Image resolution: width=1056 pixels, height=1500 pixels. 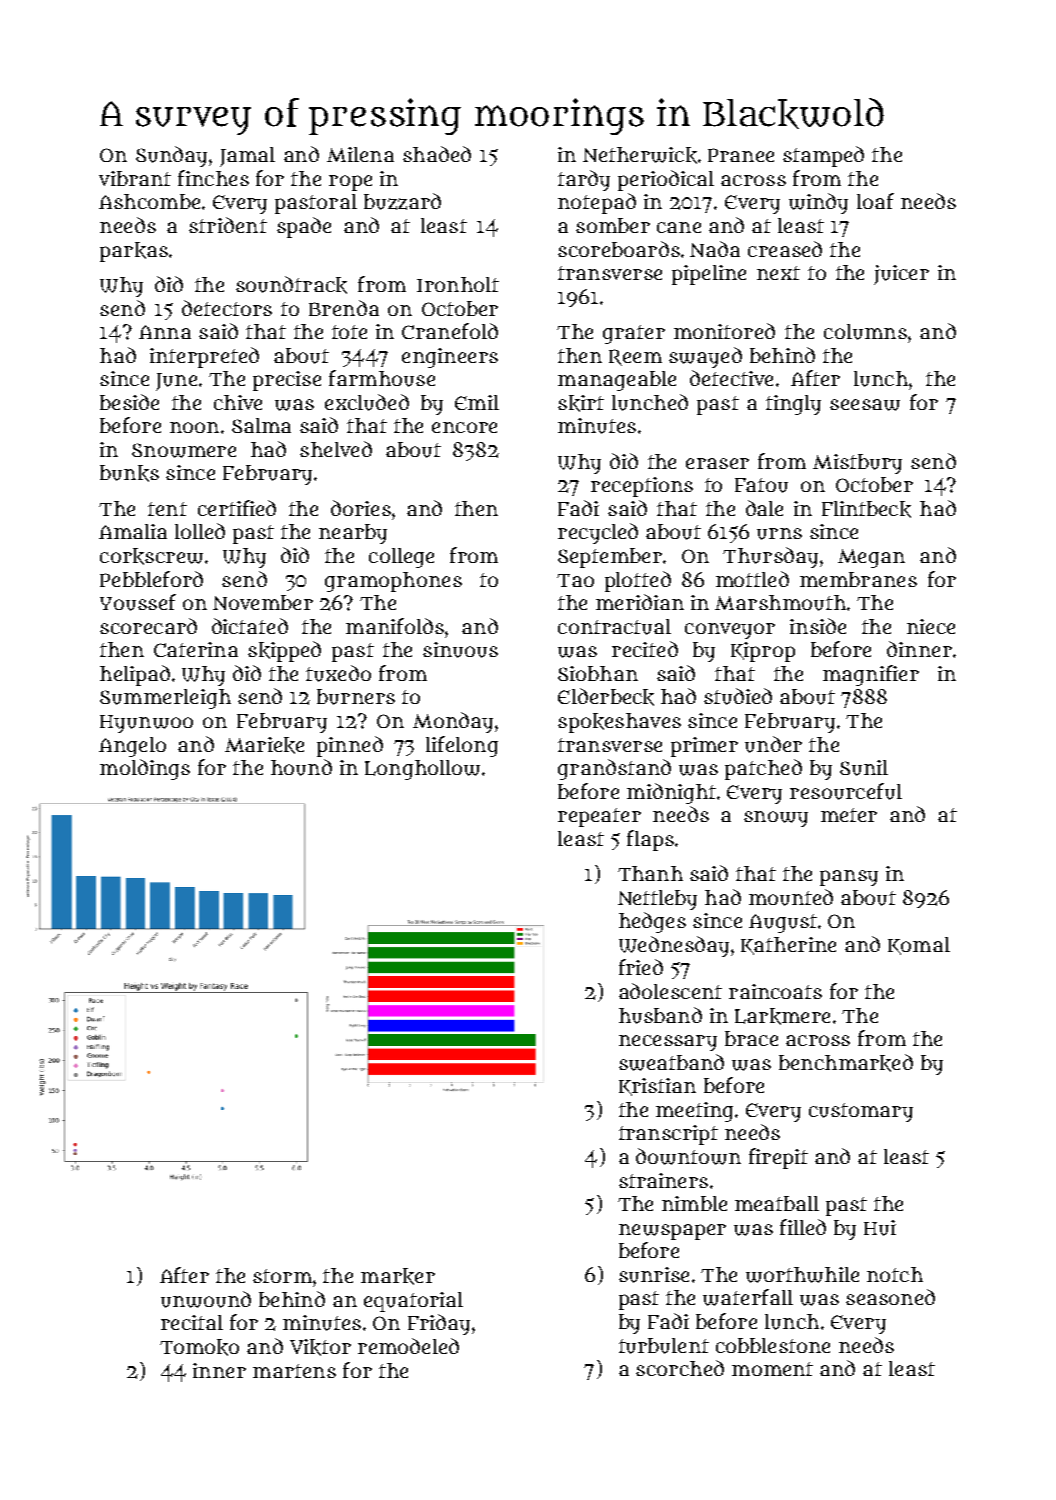 What do you see at coordinates (135, 178) in the image?
I see `vibrant` at bounding box center [135, 178].
